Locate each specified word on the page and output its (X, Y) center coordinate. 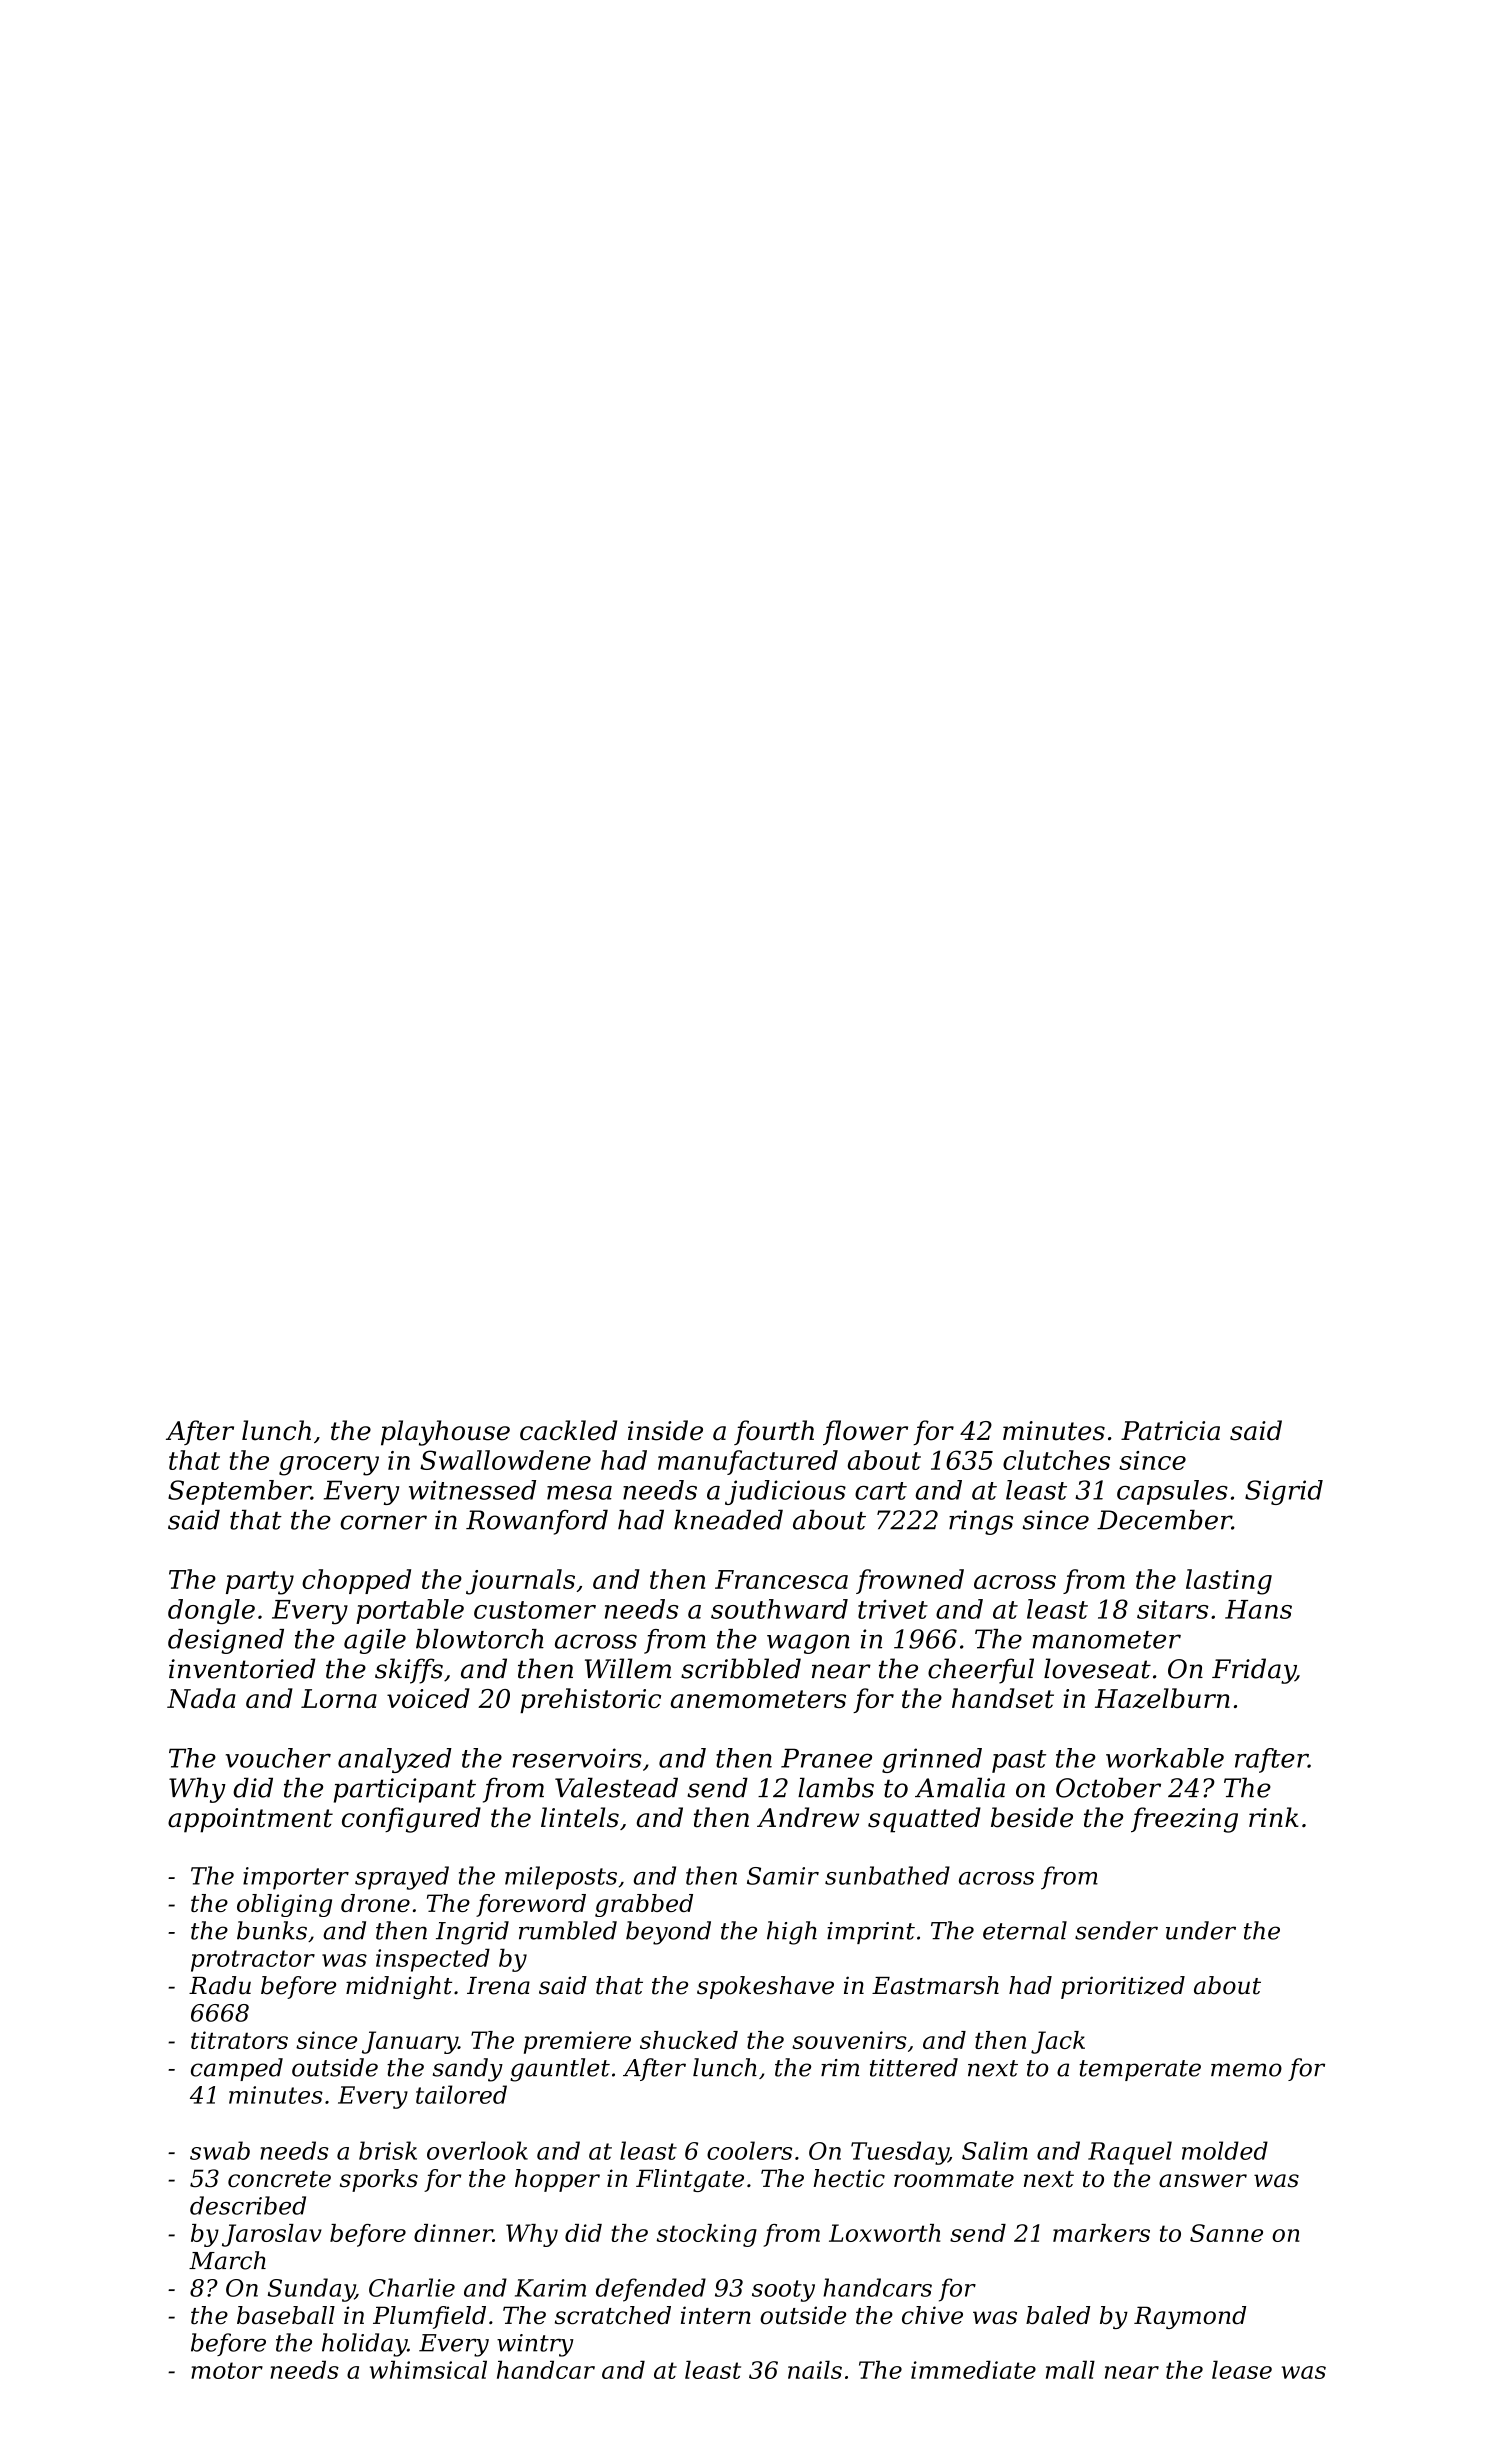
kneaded (728, 1519)
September (239, 1492)
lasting (1229, 1582)
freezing (1184, 1820)
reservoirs (577, 1758)
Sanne (1226, 2233)
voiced (428, 1698)
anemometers (758, 1699)
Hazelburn (1162, 1698)
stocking (706, 2235)
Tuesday (899, 2153)
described (248, 2205)
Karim (550, 2288)
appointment (250, 1820)
